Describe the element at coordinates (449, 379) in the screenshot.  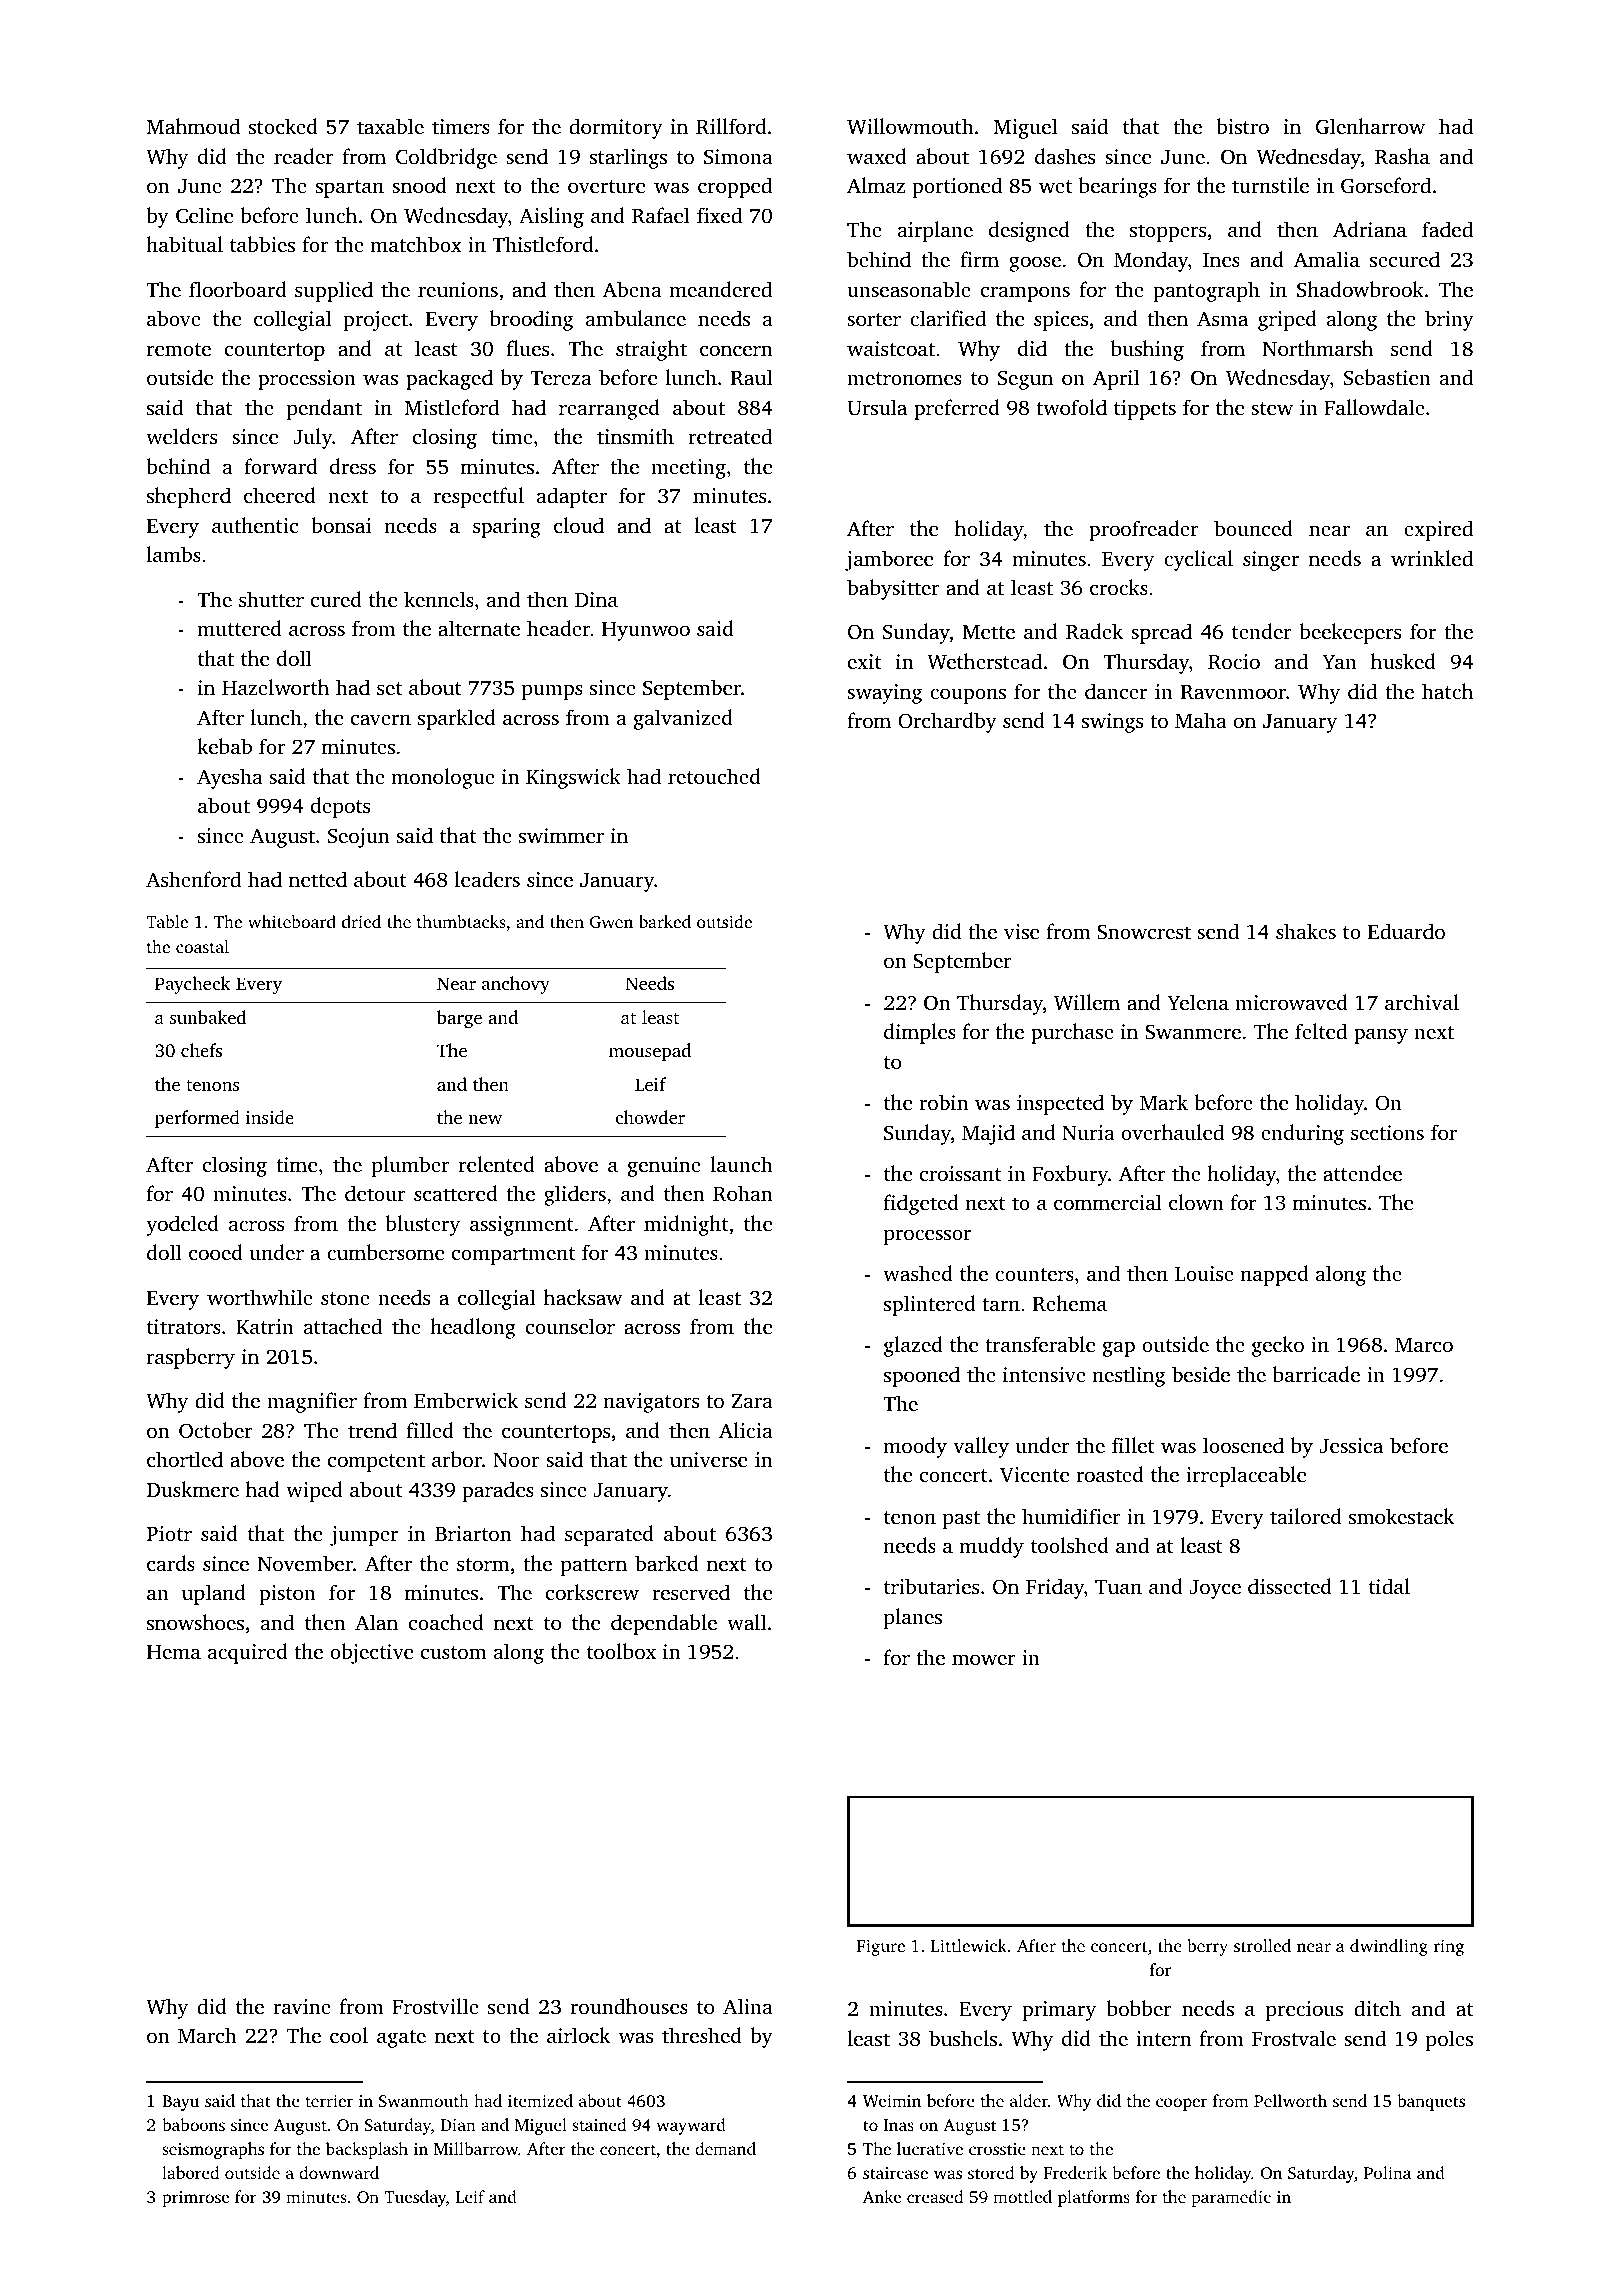
I see `packaged` at that location.
